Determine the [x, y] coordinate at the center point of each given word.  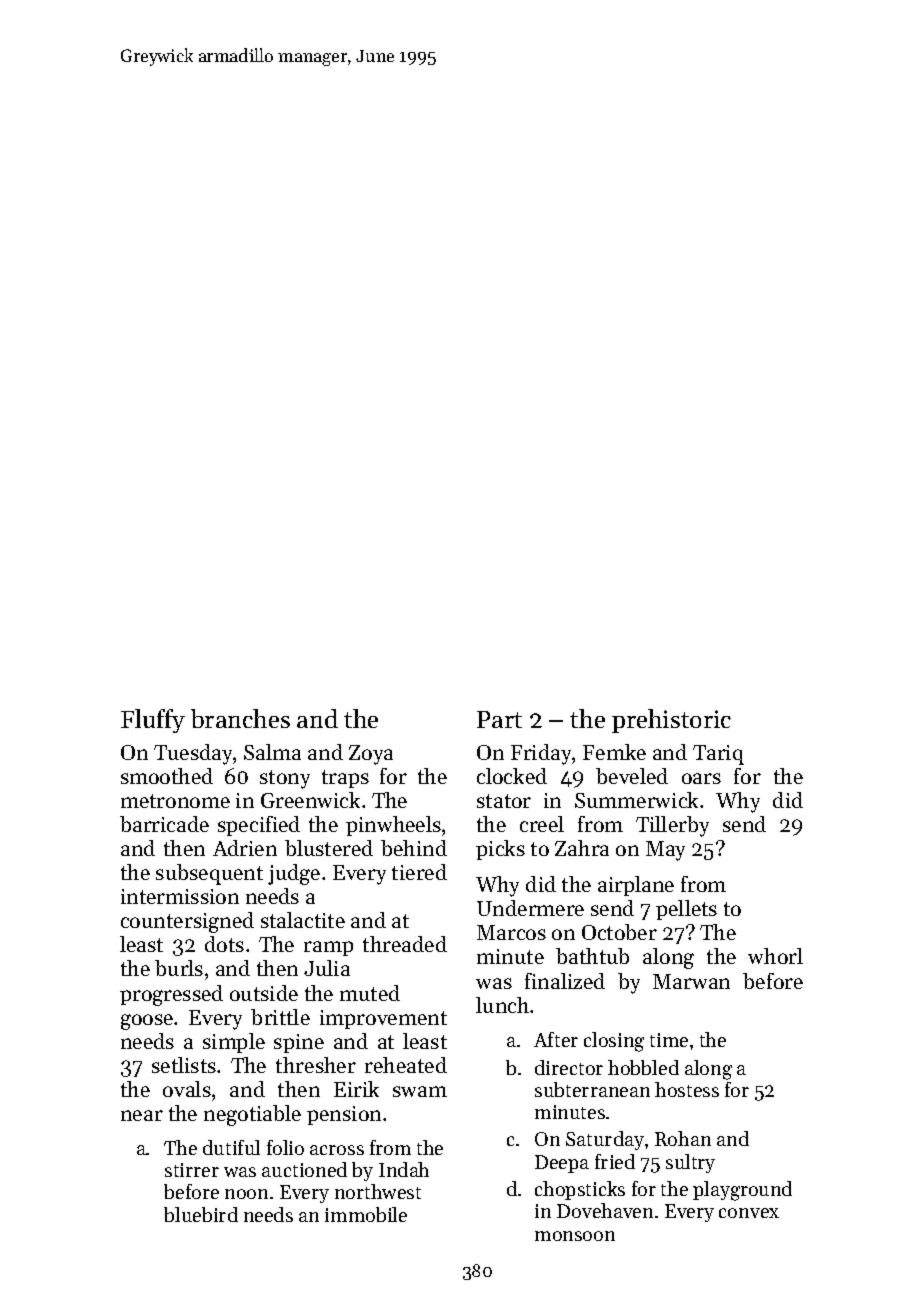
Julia [327, 968]
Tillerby [672, 826]
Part [499, 719]
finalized [565, 981]
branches [240, 718]
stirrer [192, 1170]
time [669, 1040]
